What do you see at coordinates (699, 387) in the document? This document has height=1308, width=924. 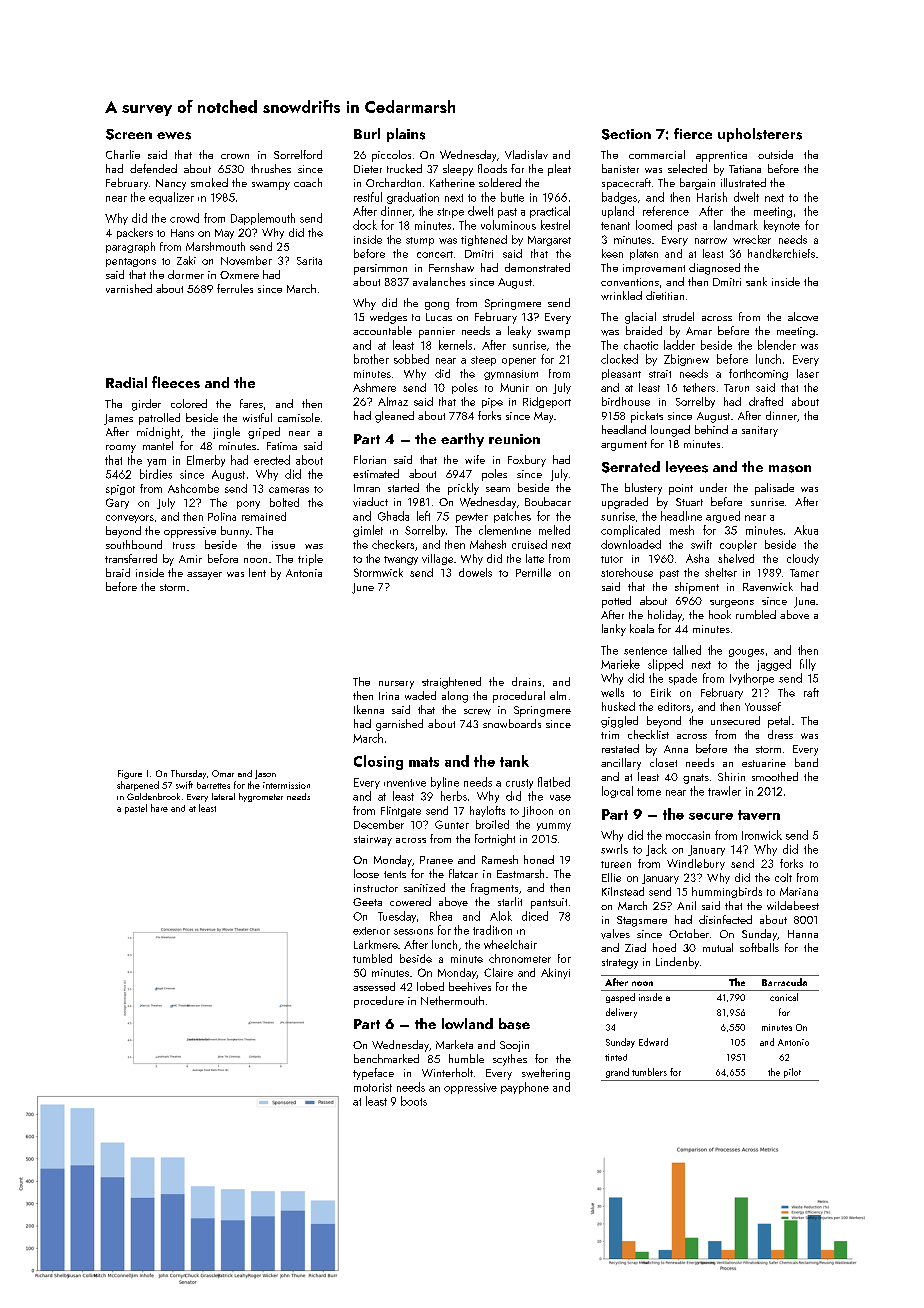 I see `tethers` at bounding box center [699, 387].
